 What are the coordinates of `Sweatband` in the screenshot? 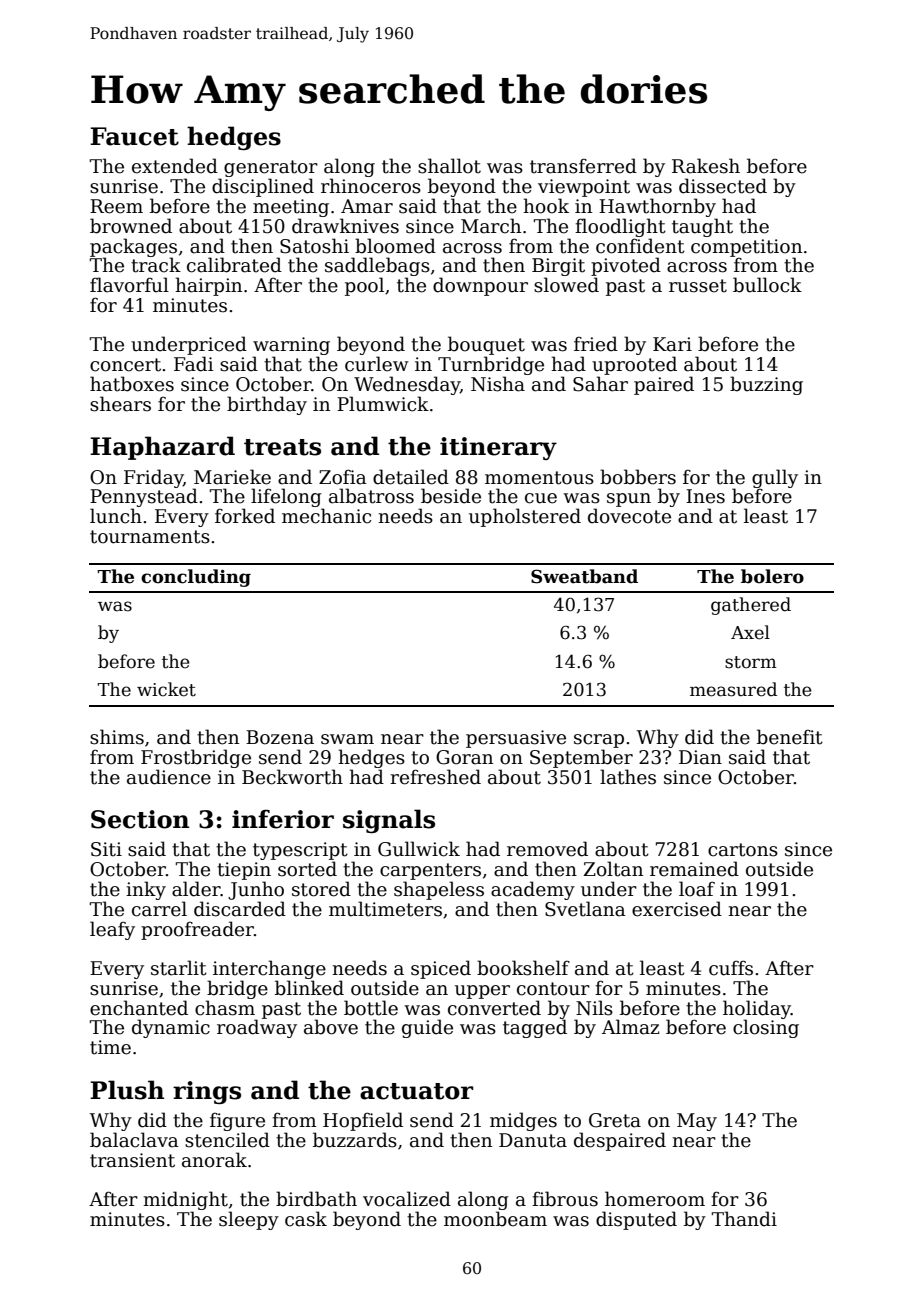 It's located at (584, 576).
